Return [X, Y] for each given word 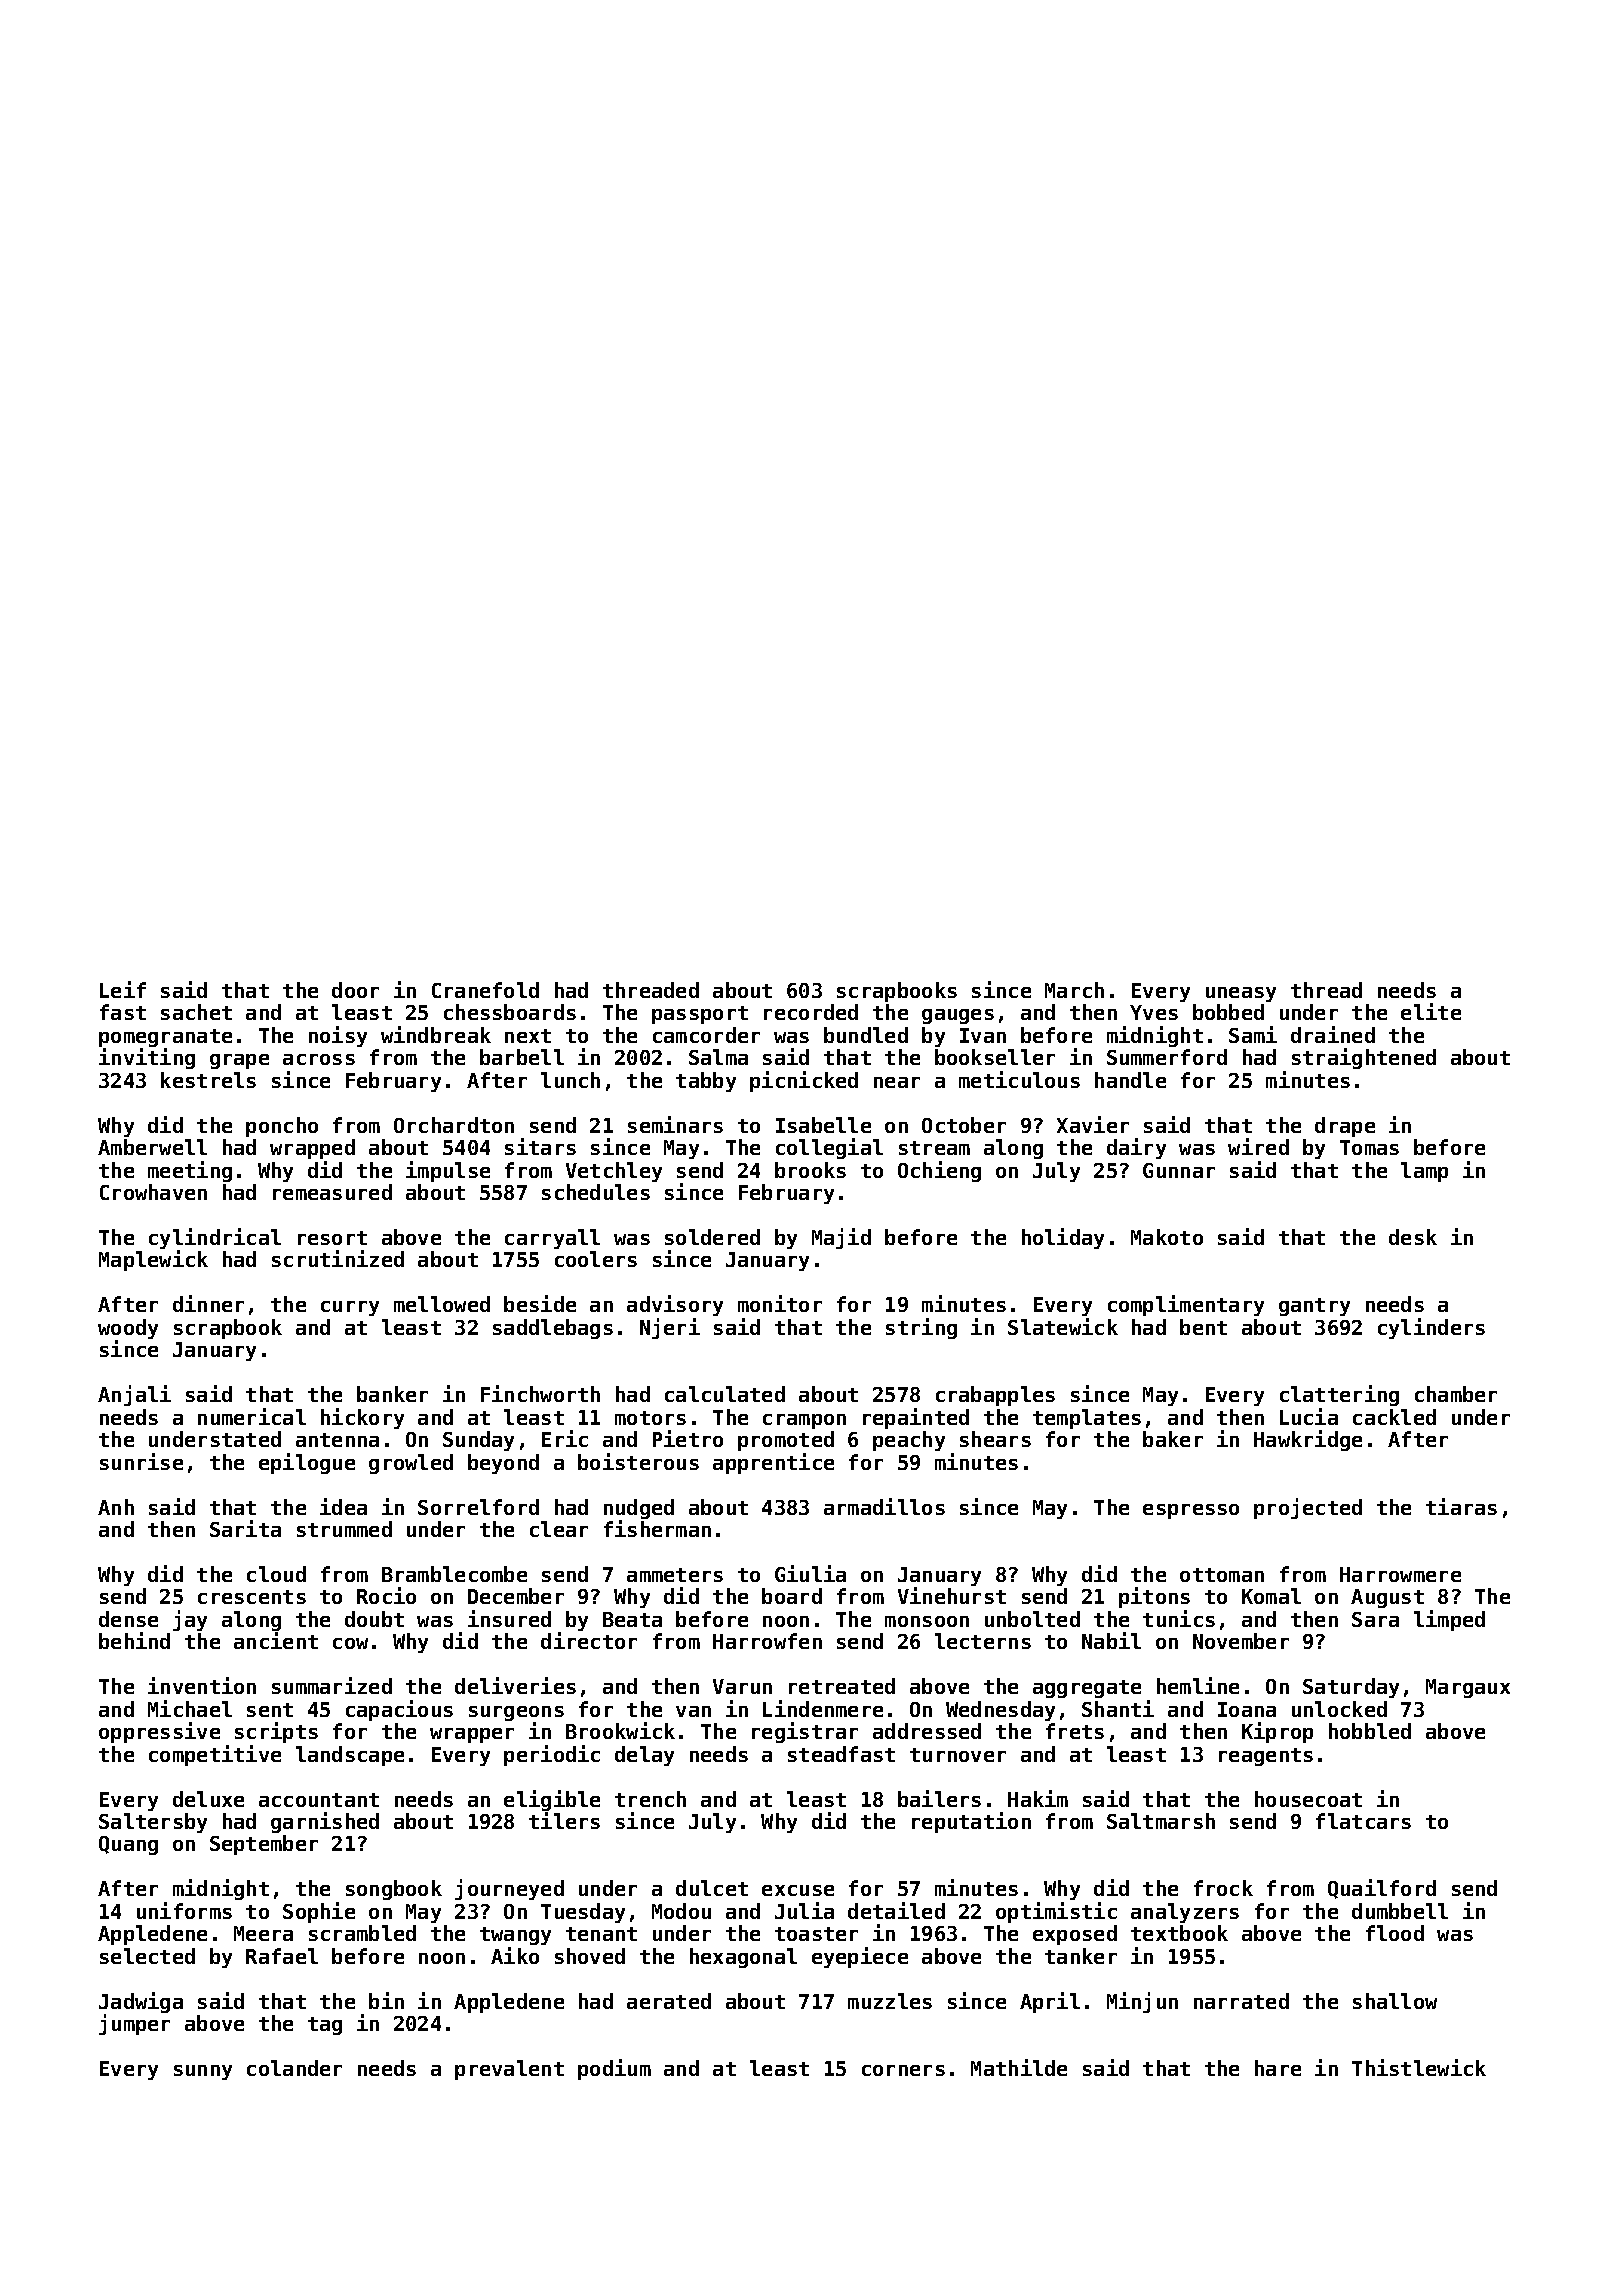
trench [650, 1799]
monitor [780, 1303]
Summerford [1167, 1057]
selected [147, 1956]
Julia [804, 1910]
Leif [123, 989]
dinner [208, 1303]
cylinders [1431, 1328]
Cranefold [485, 990]
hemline [1198, 1685]
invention [202, 1685]
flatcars [1363, 1821]
